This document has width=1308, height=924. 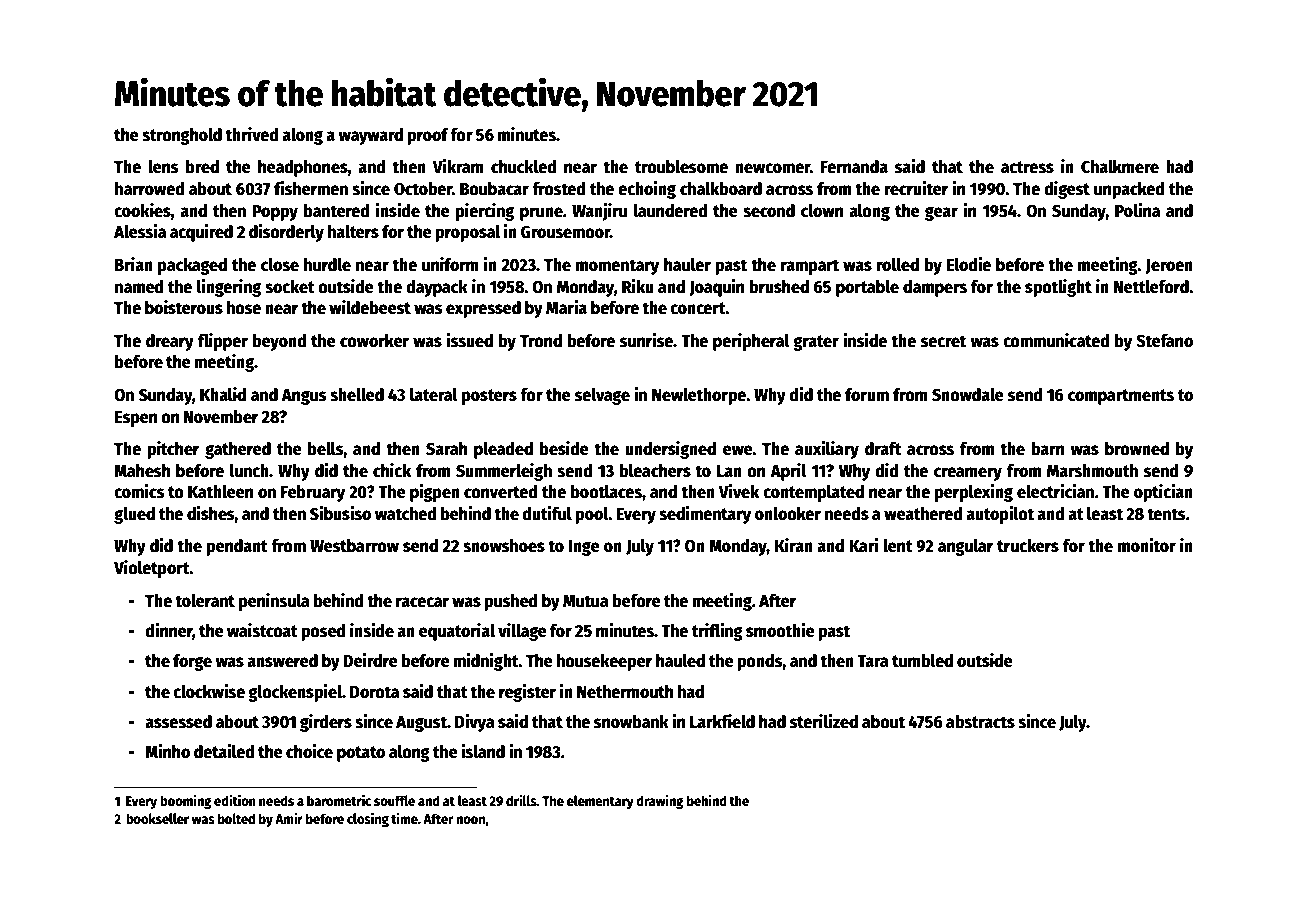 I want to click on Mutua, so click(x=586, y=601).
